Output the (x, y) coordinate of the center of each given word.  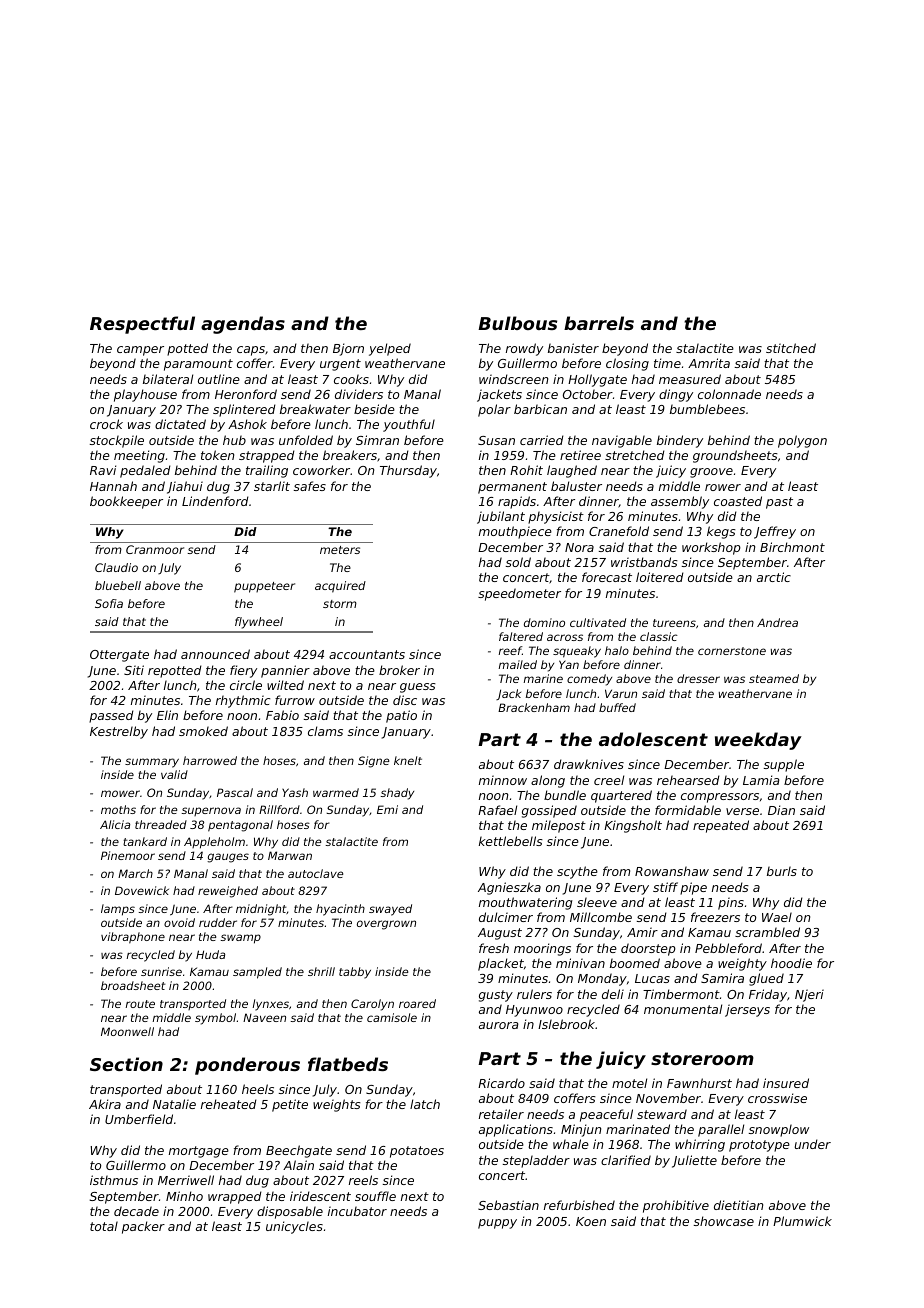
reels (363, 1180)
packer (143, 1227)
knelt (408, 760)
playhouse (145, 395)
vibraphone (133, 938)
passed (111, 716)
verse (742, 811)
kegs (721, 532)
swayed (390, 910)
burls (782, 871)
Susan (496, 440)
